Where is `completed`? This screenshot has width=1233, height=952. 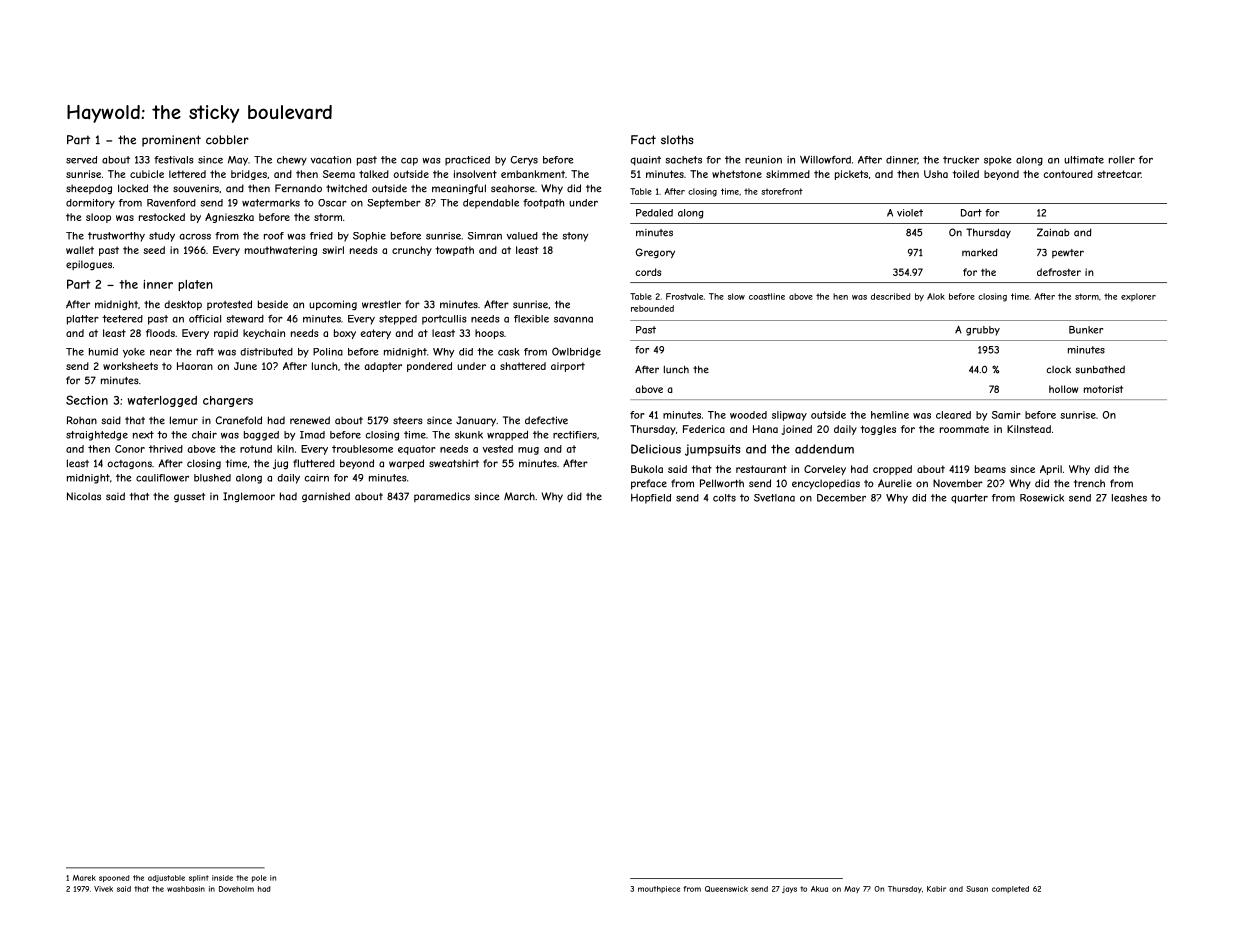
completed is located at coordinates (1010, 889).
